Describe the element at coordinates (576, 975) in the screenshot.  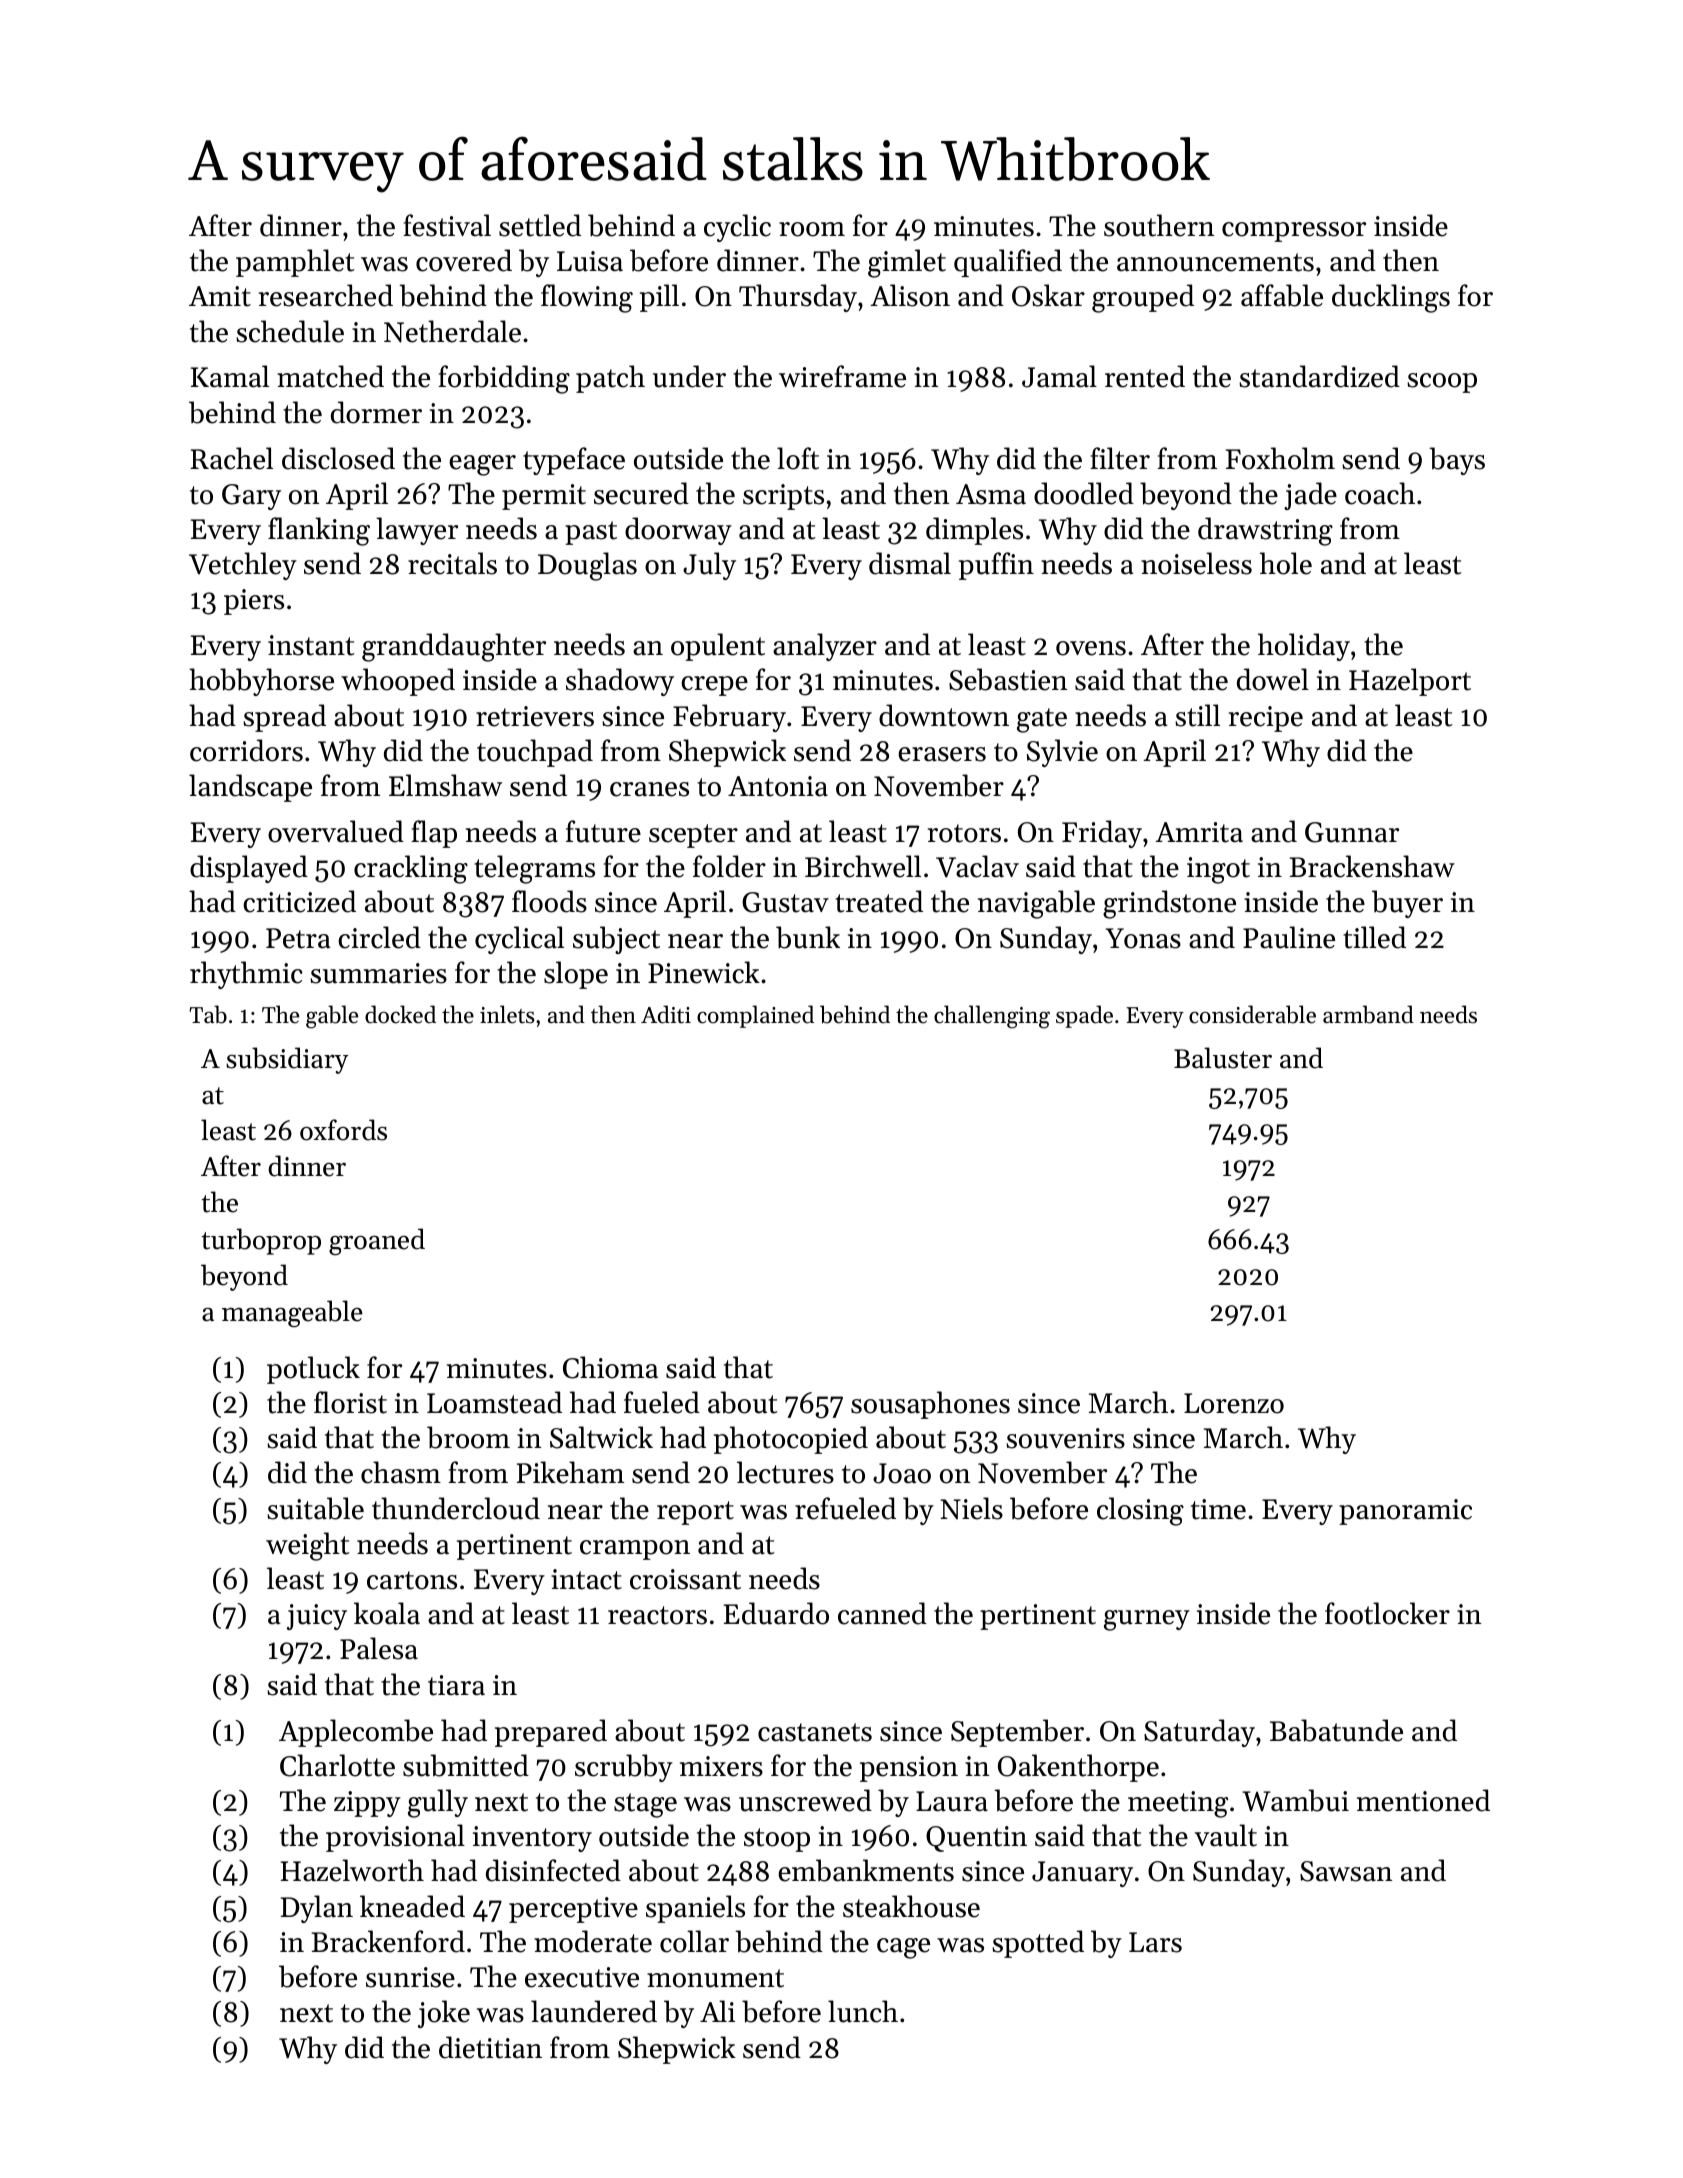
I see `slope` at that location.
